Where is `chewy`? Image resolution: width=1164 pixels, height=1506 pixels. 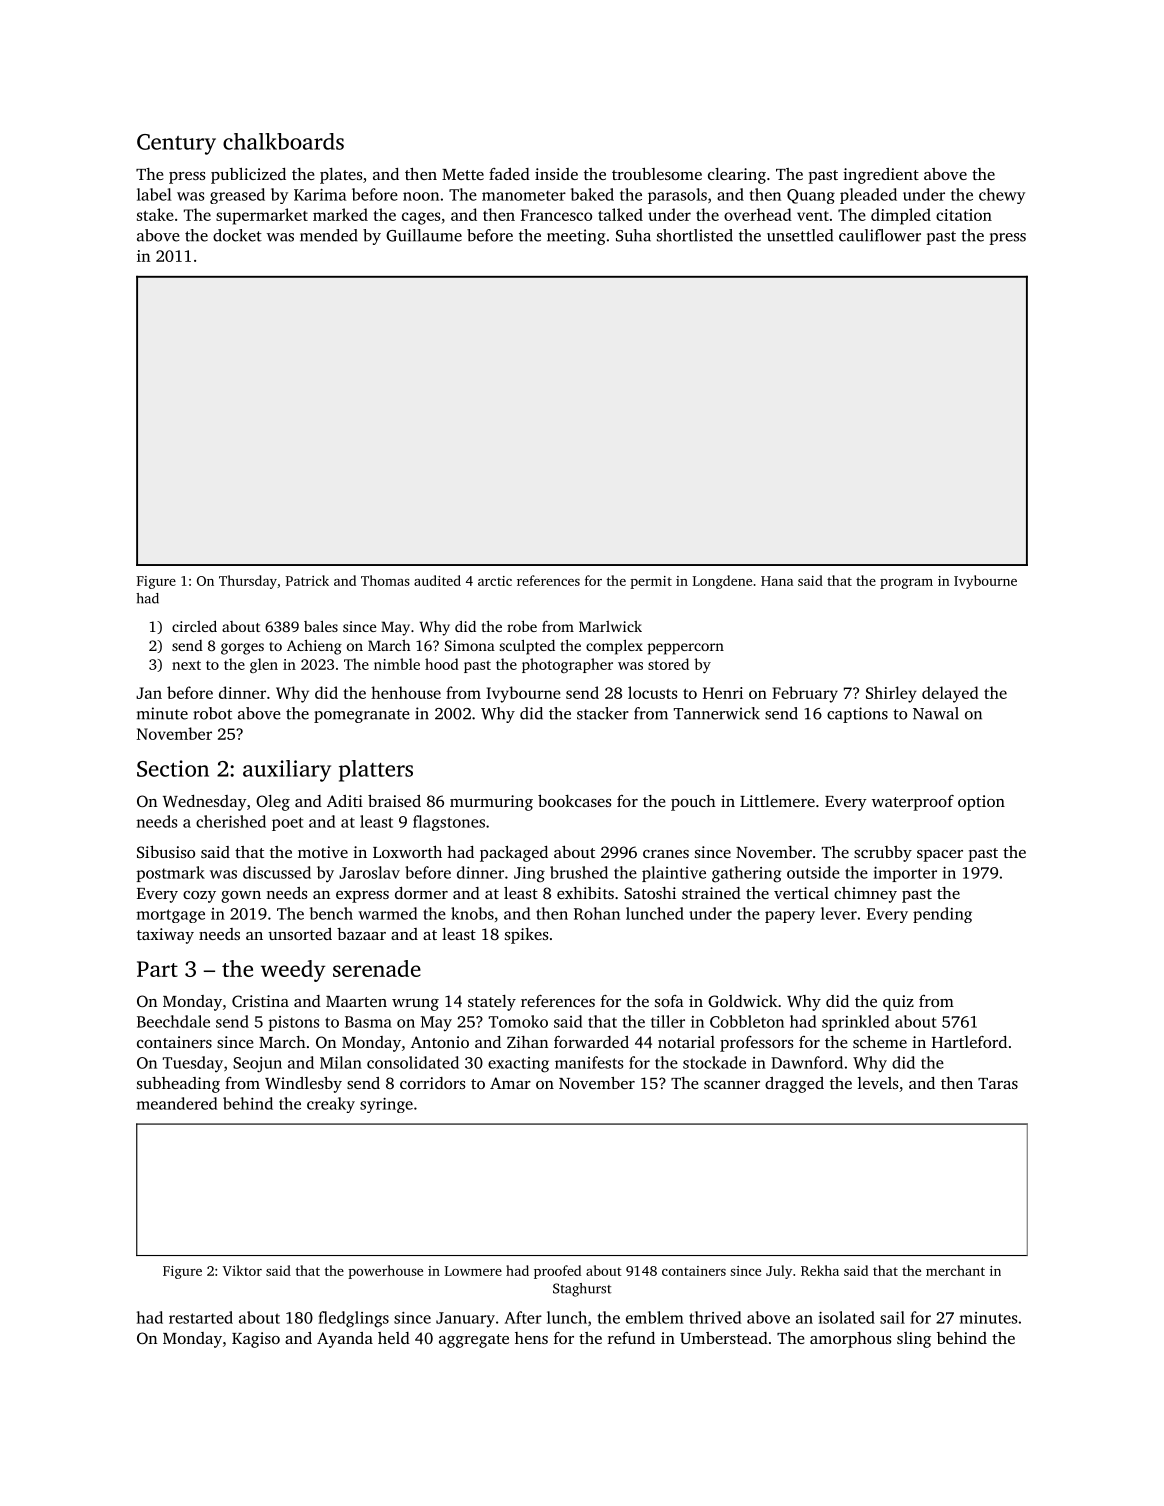 chewy is located at coordinates (1002, 196).
